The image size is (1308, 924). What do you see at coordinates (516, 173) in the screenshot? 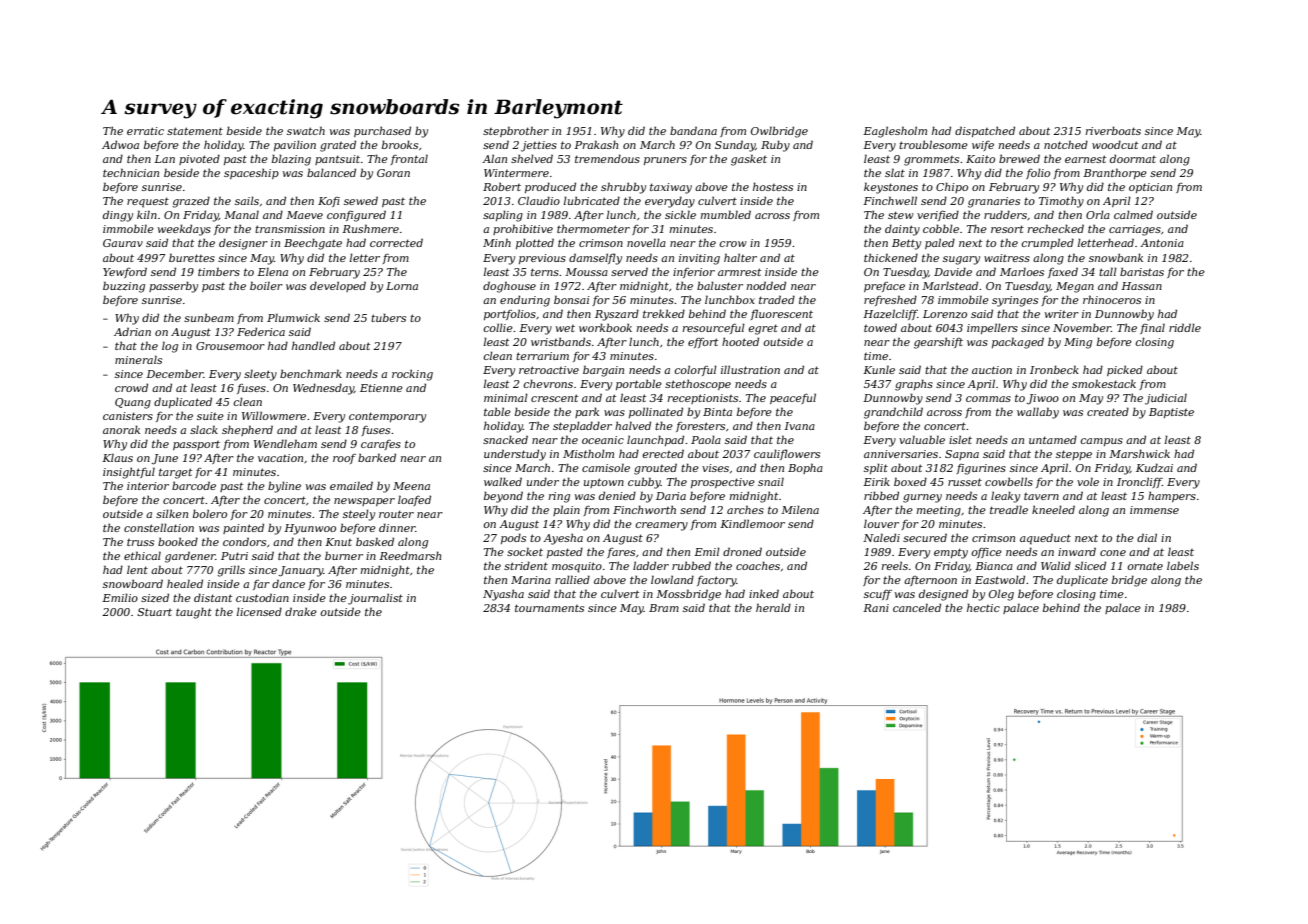
I see `Wintermere` at bounding box center [516, 173].
